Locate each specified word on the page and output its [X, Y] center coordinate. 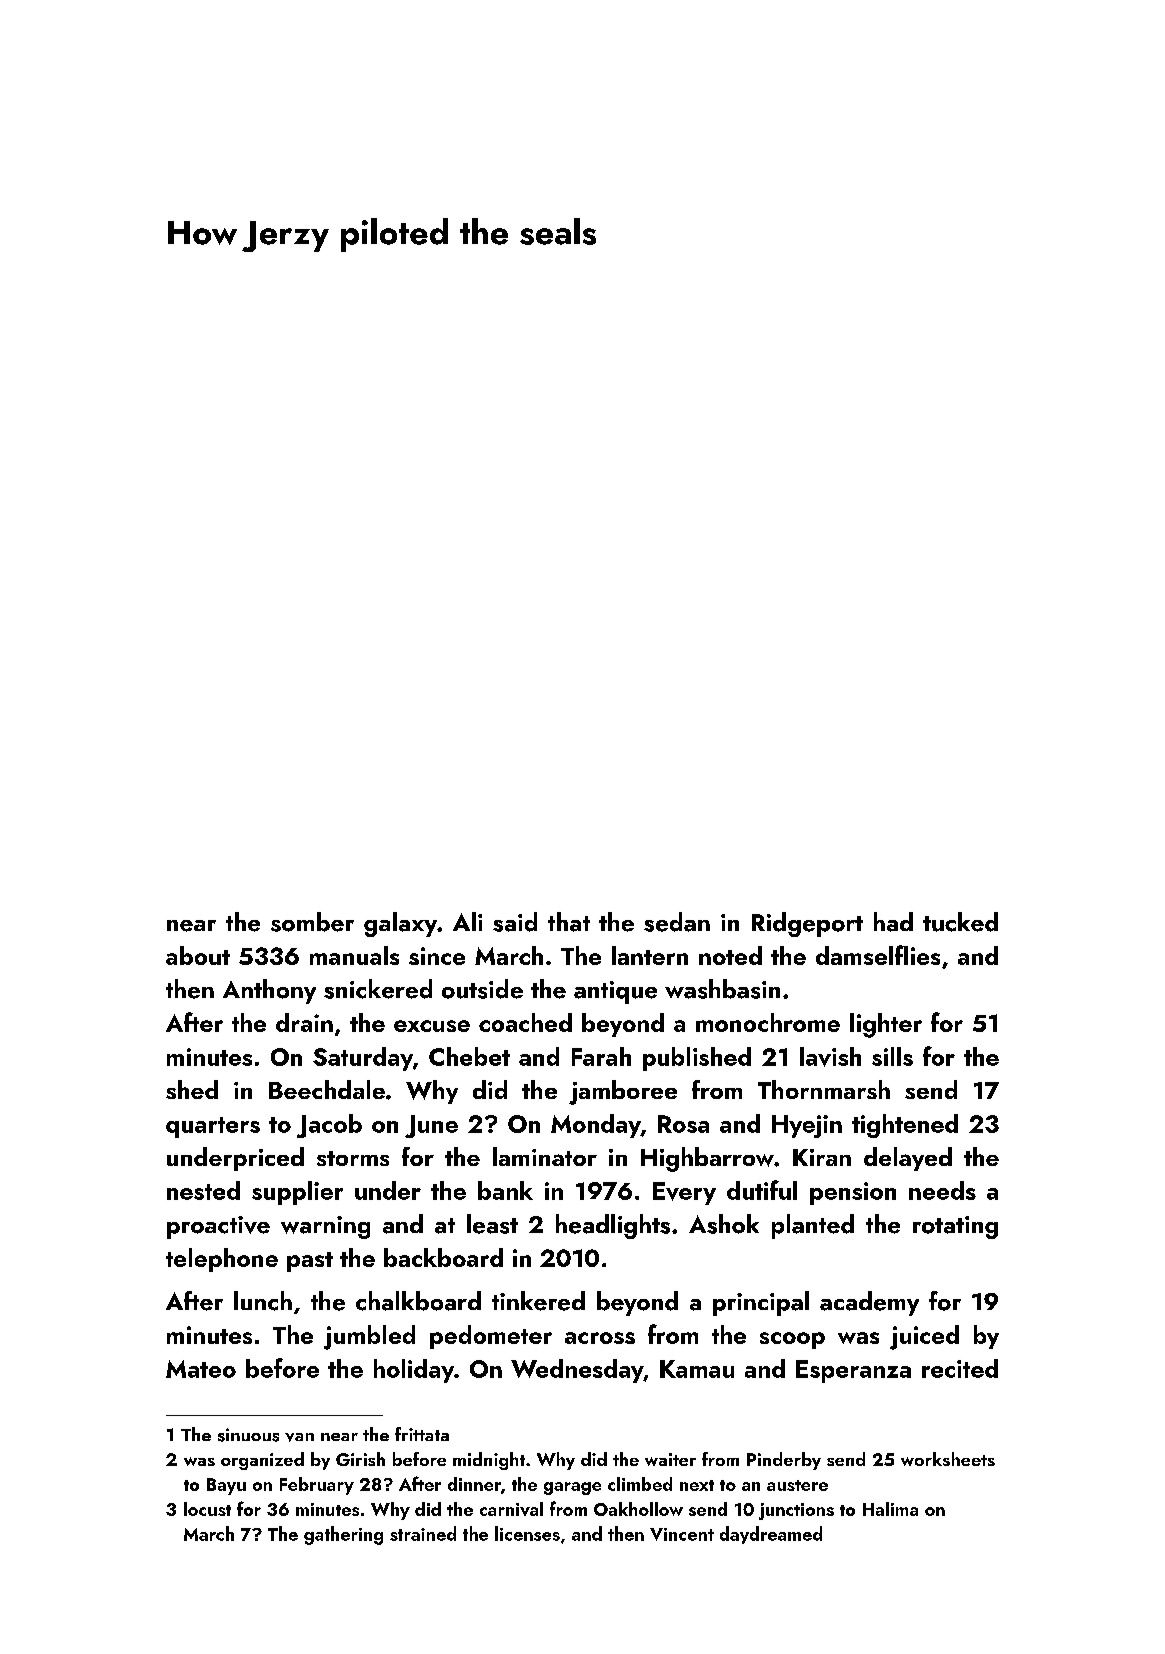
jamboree [623, 1092]
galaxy [400, 924]
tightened [905, 1126]
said [515, 922]
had [893, 922]
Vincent [682, 1534]
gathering [343, 1535]
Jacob [329, 1126]
